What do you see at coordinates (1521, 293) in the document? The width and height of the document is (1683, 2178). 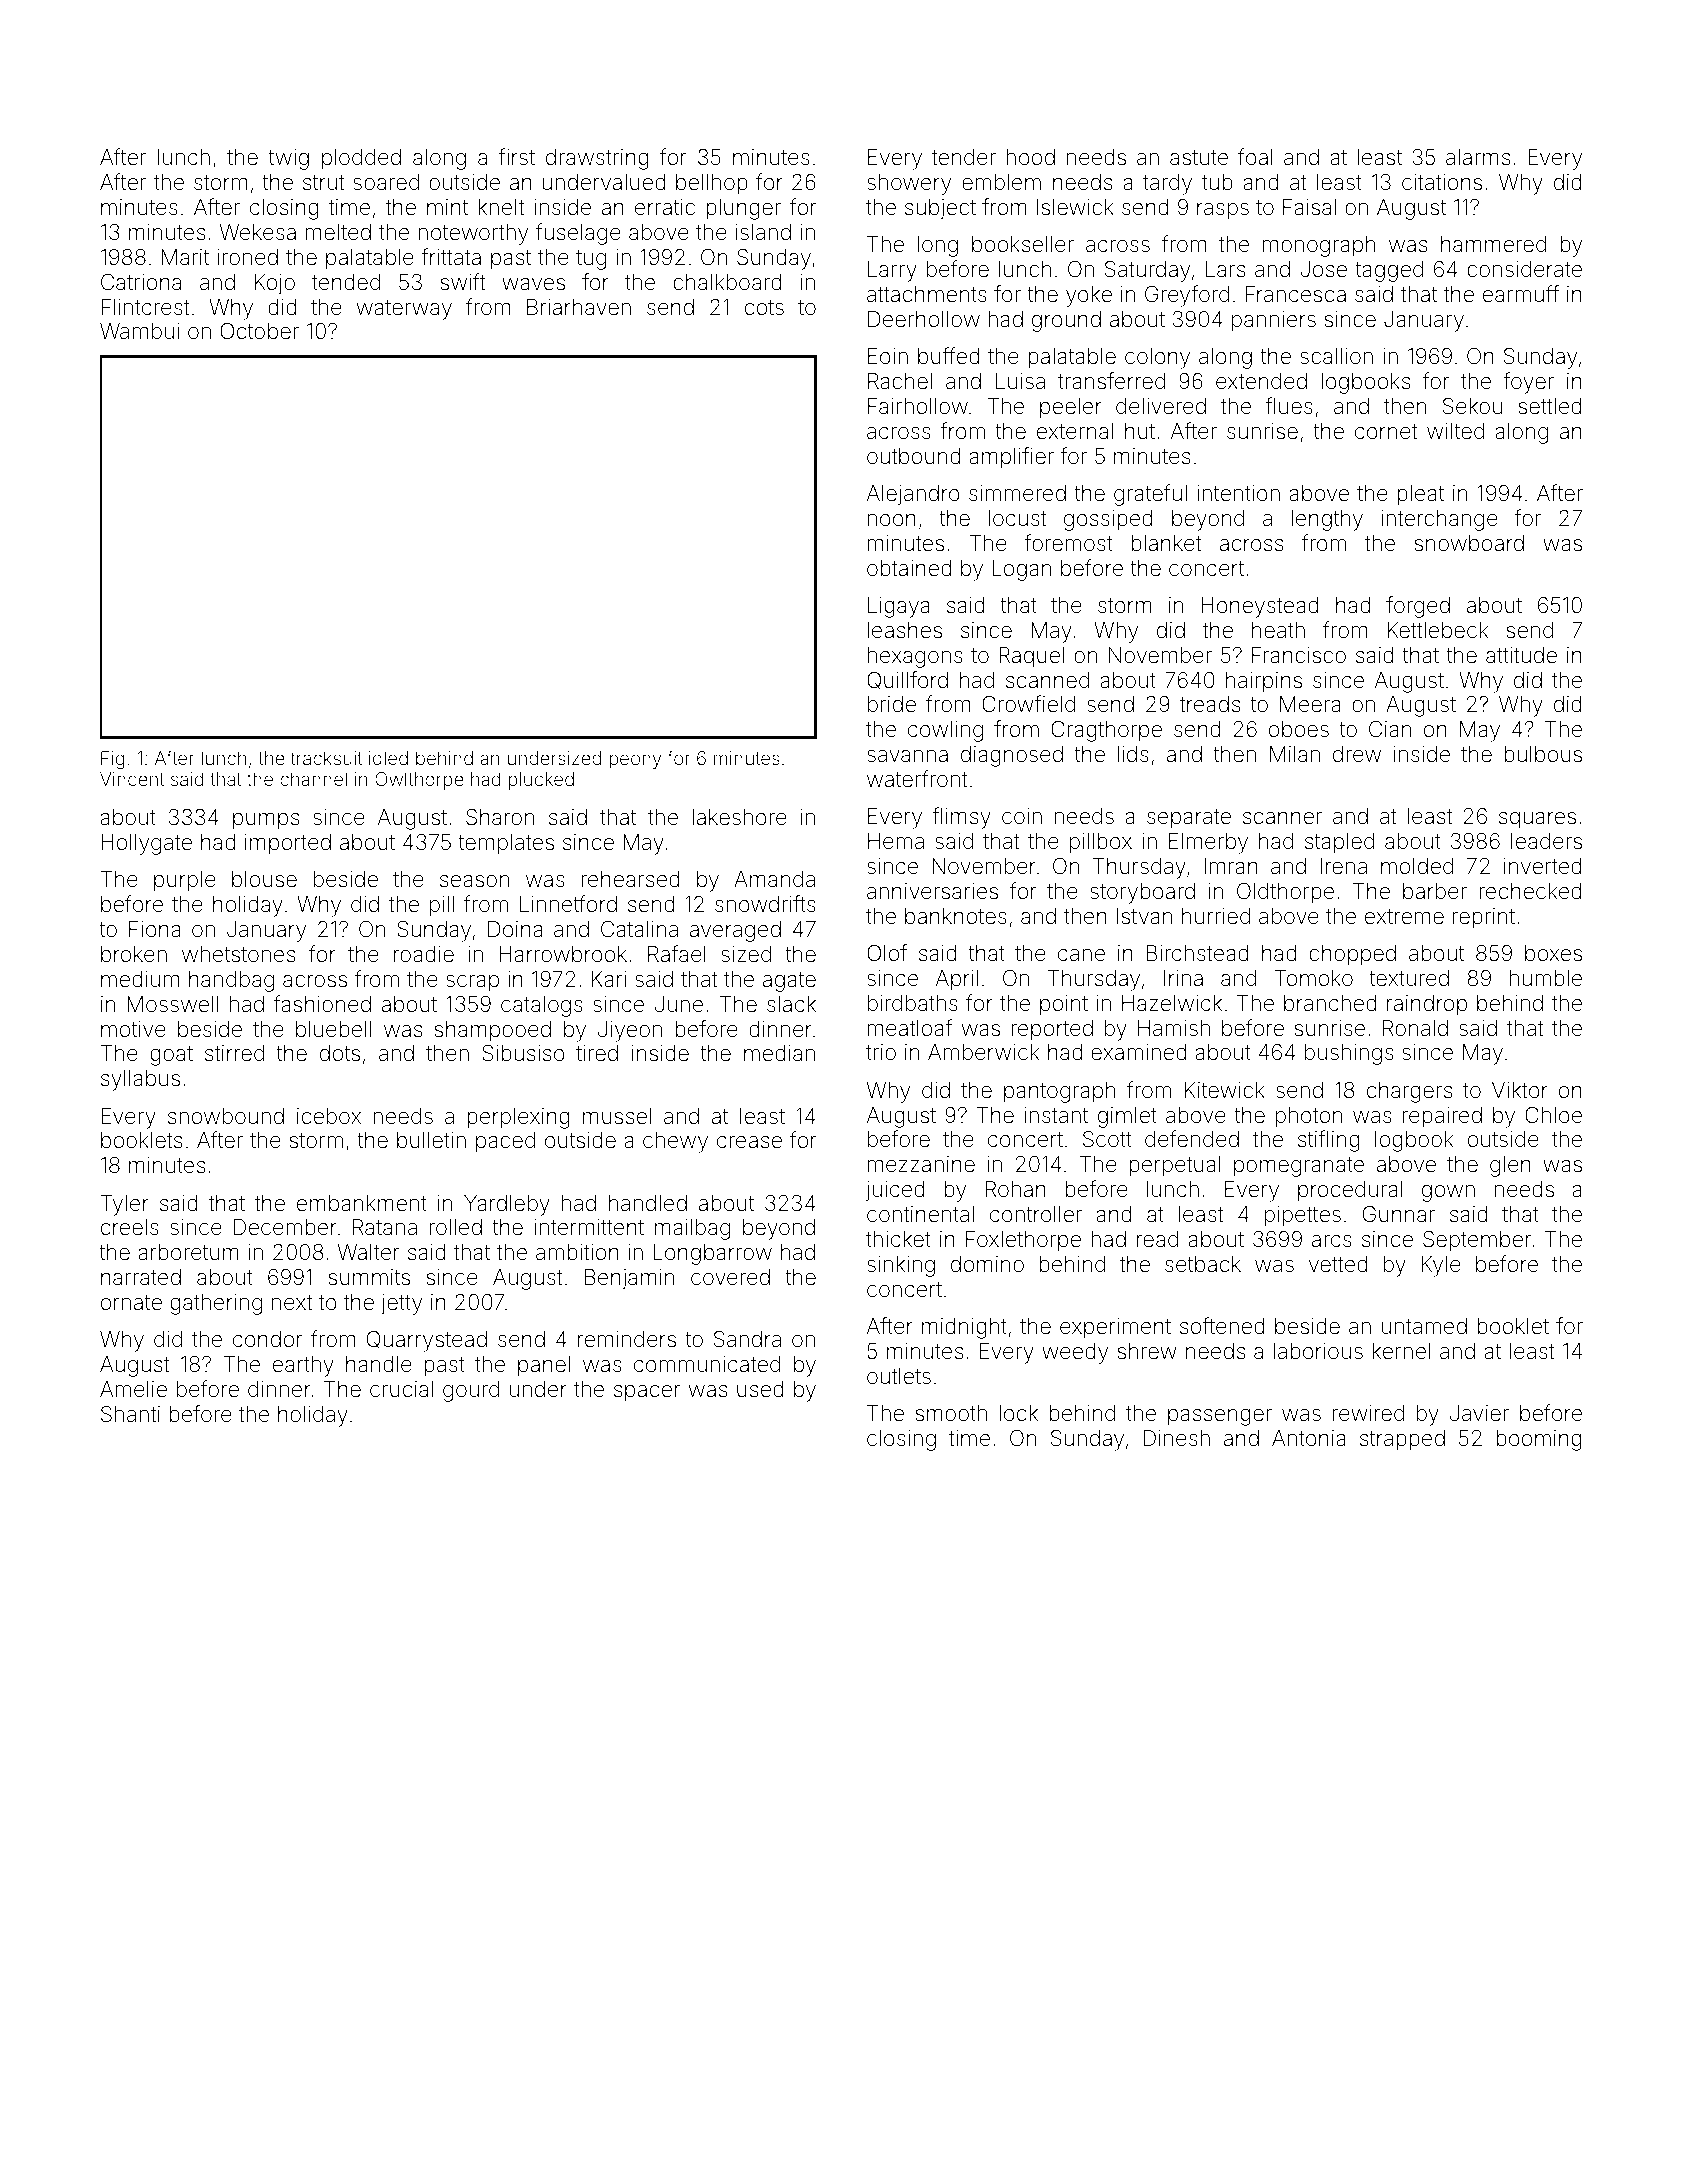 I see `earmuff` at bounding box center [1521, 293].
